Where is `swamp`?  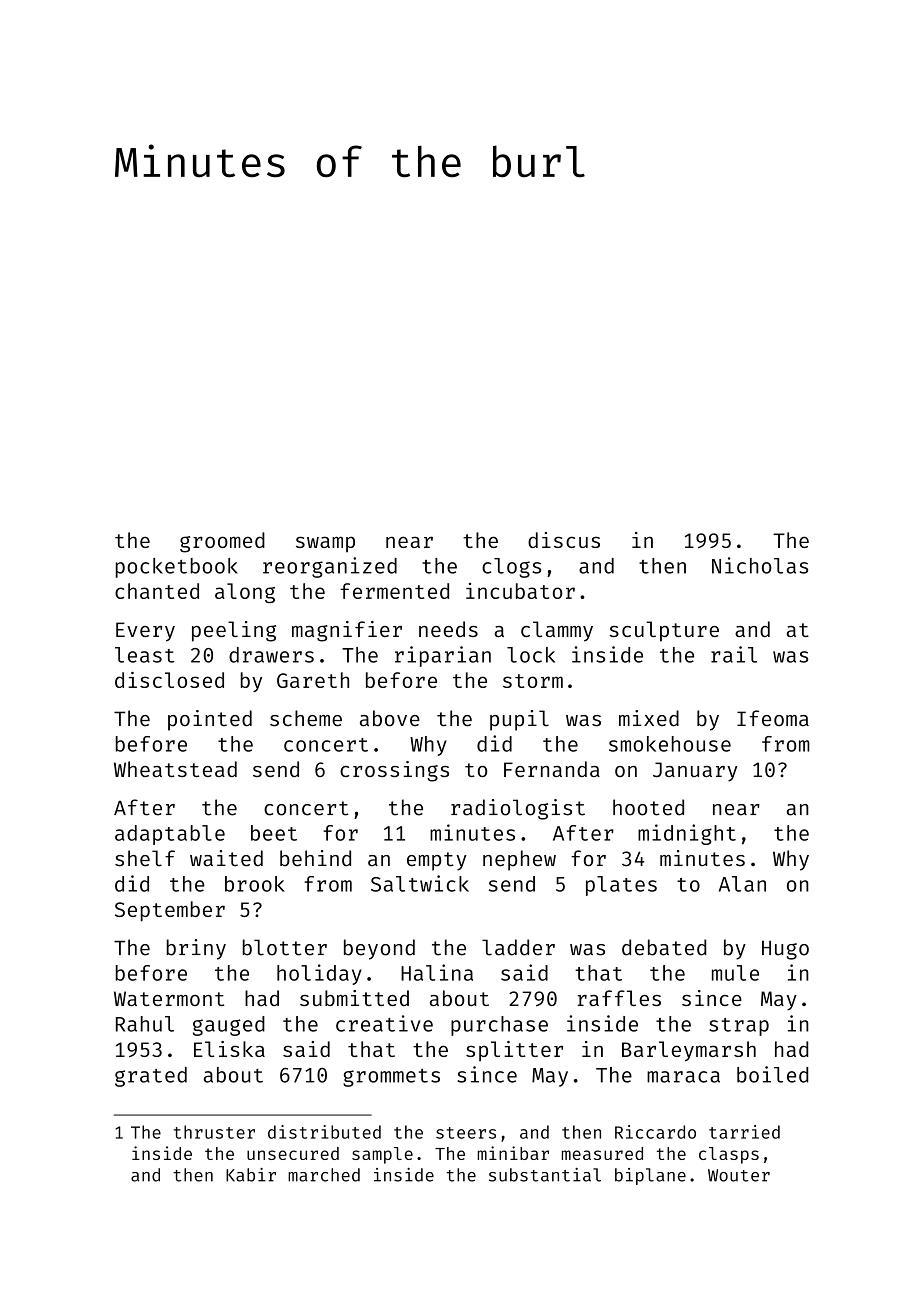 swamp is located at coordinates (325, 544).
